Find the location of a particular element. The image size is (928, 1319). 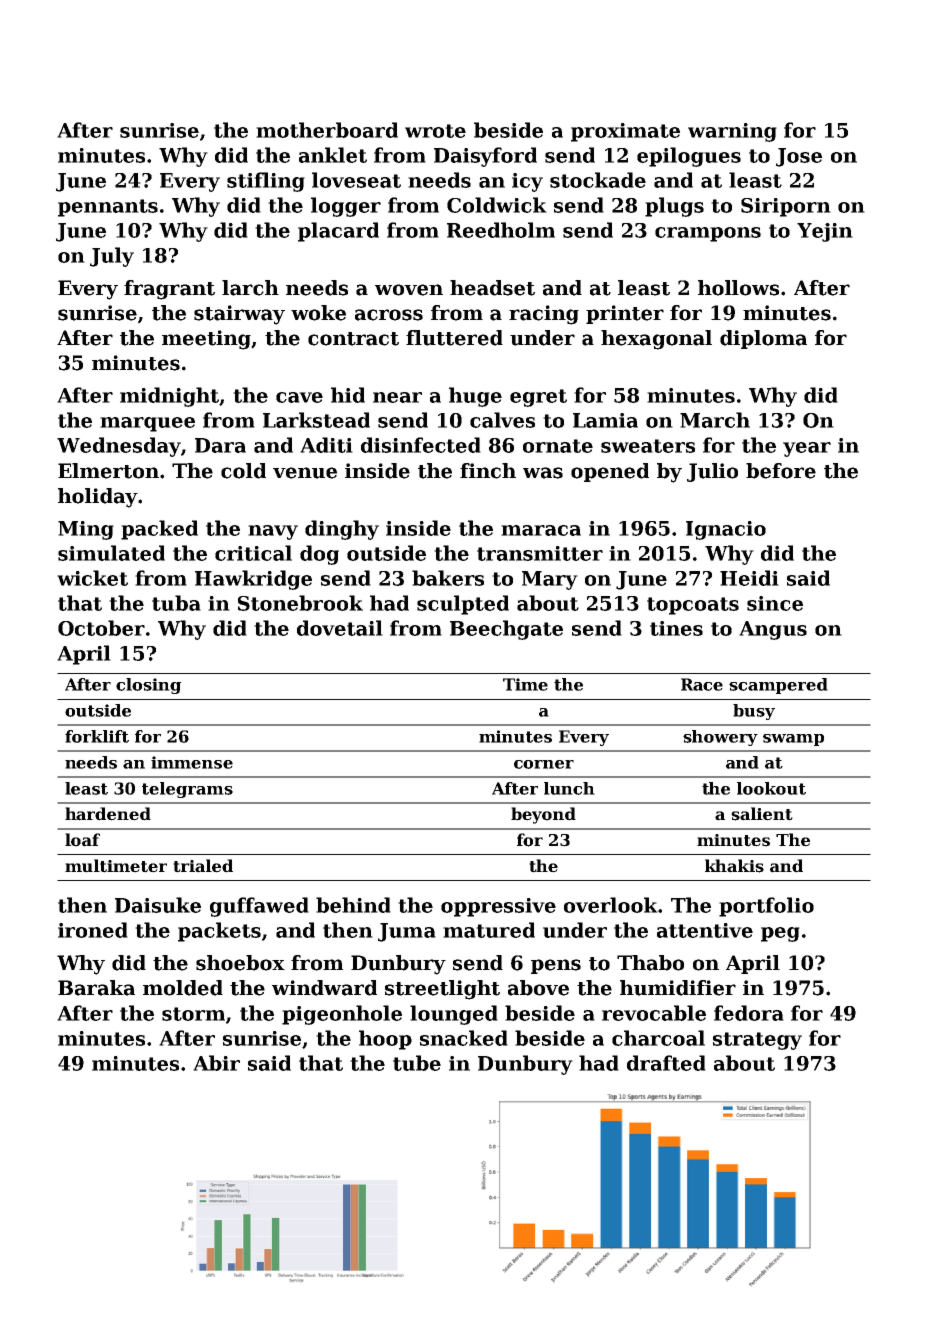

Siriporn is located at coordinates (786, 207).
